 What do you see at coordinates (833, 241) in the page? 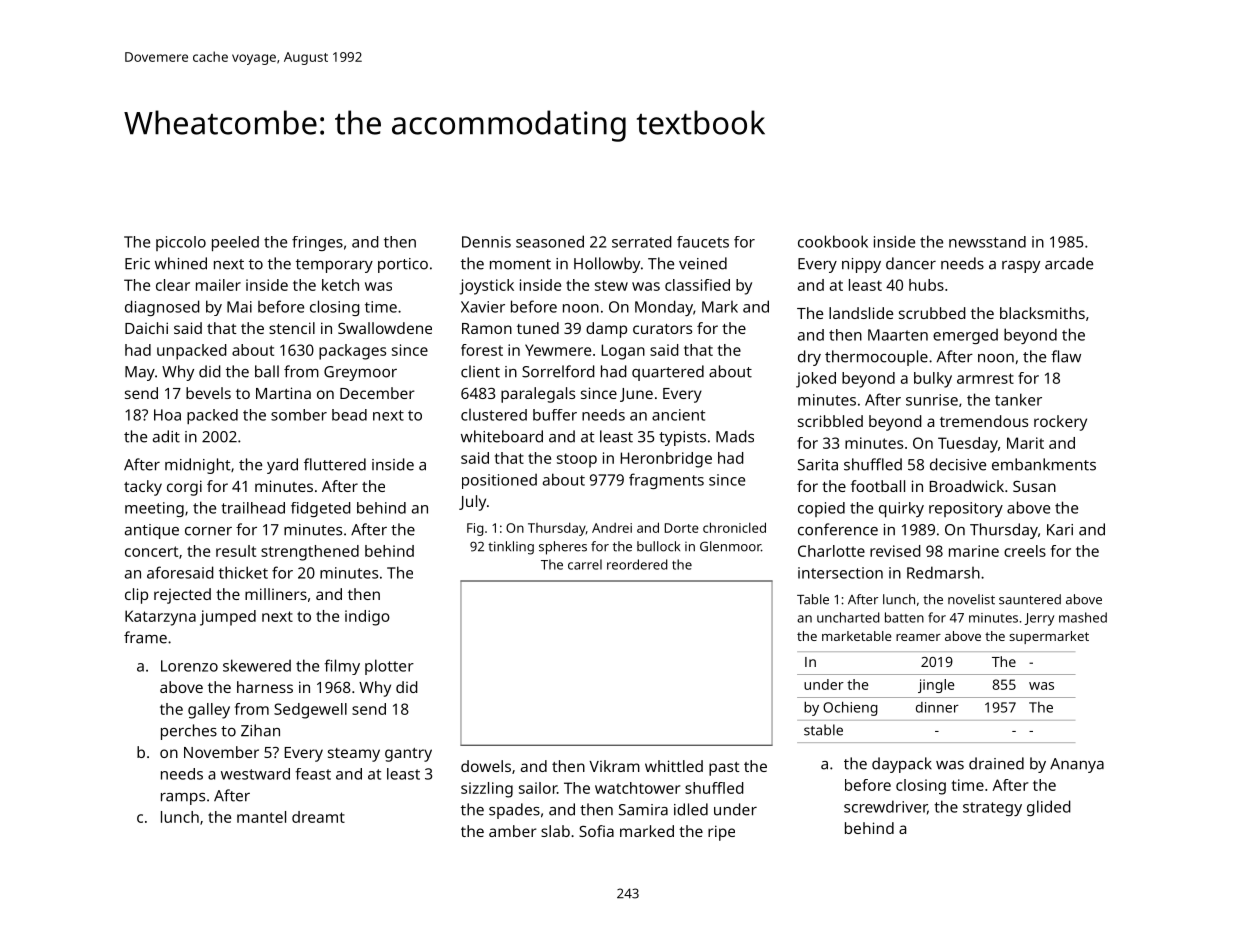
I see `cookbook` at bounding box center [833, 241].
